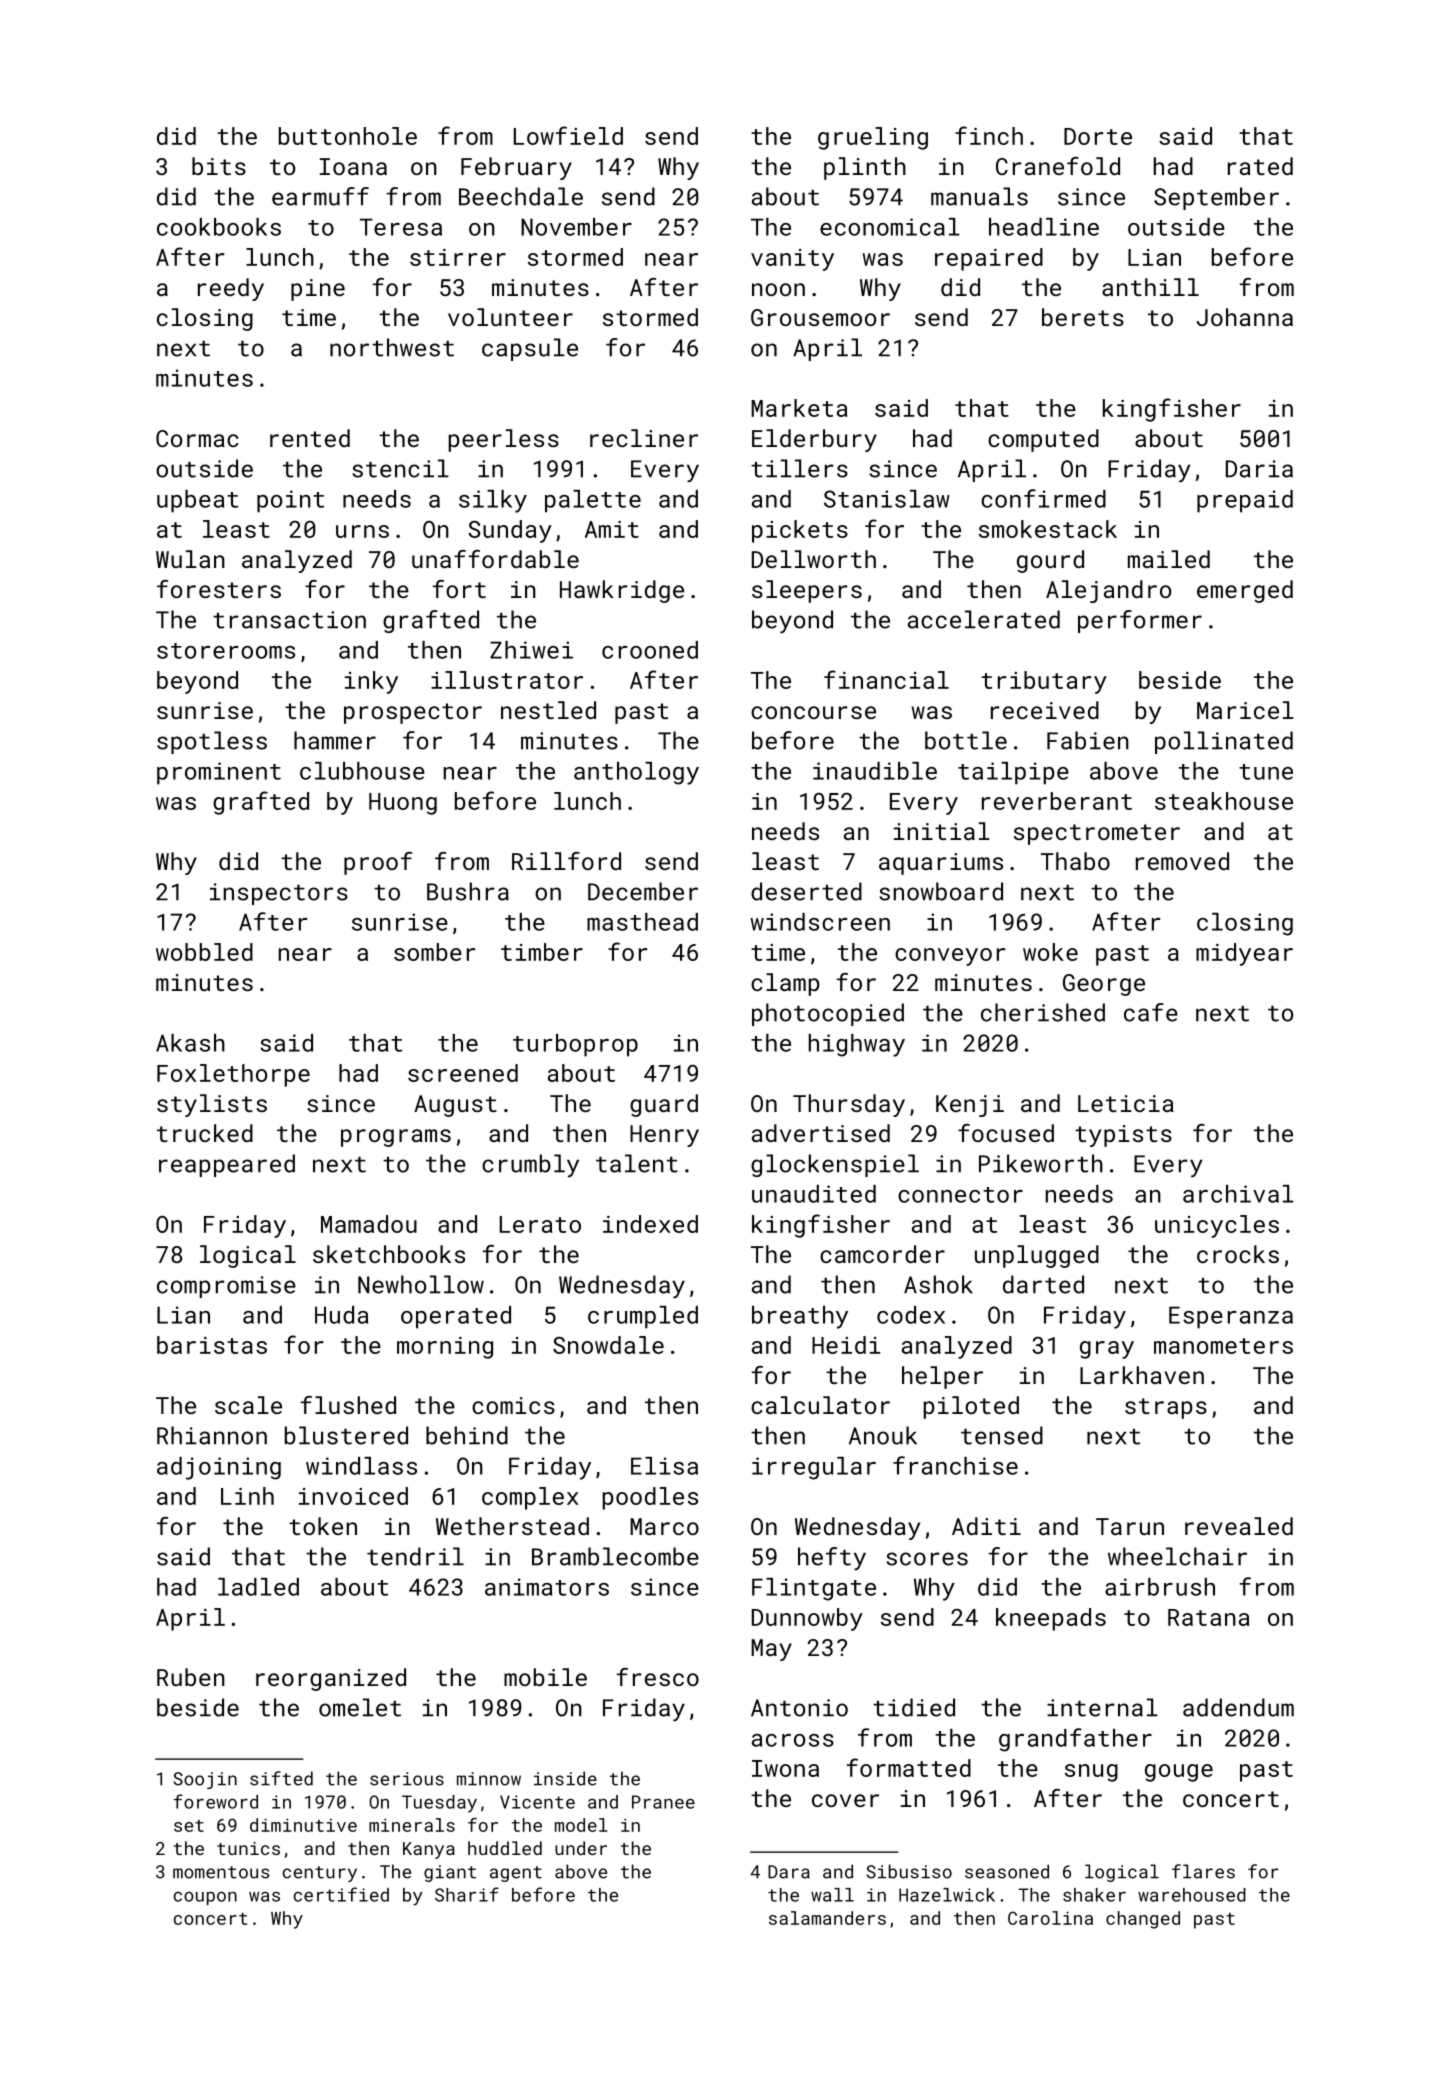 The width and height of the page is (1450, 2100). What do you see at coordinates (568, 135) in the page?
I see `Lowfield` at bounding box center [568, 135].
